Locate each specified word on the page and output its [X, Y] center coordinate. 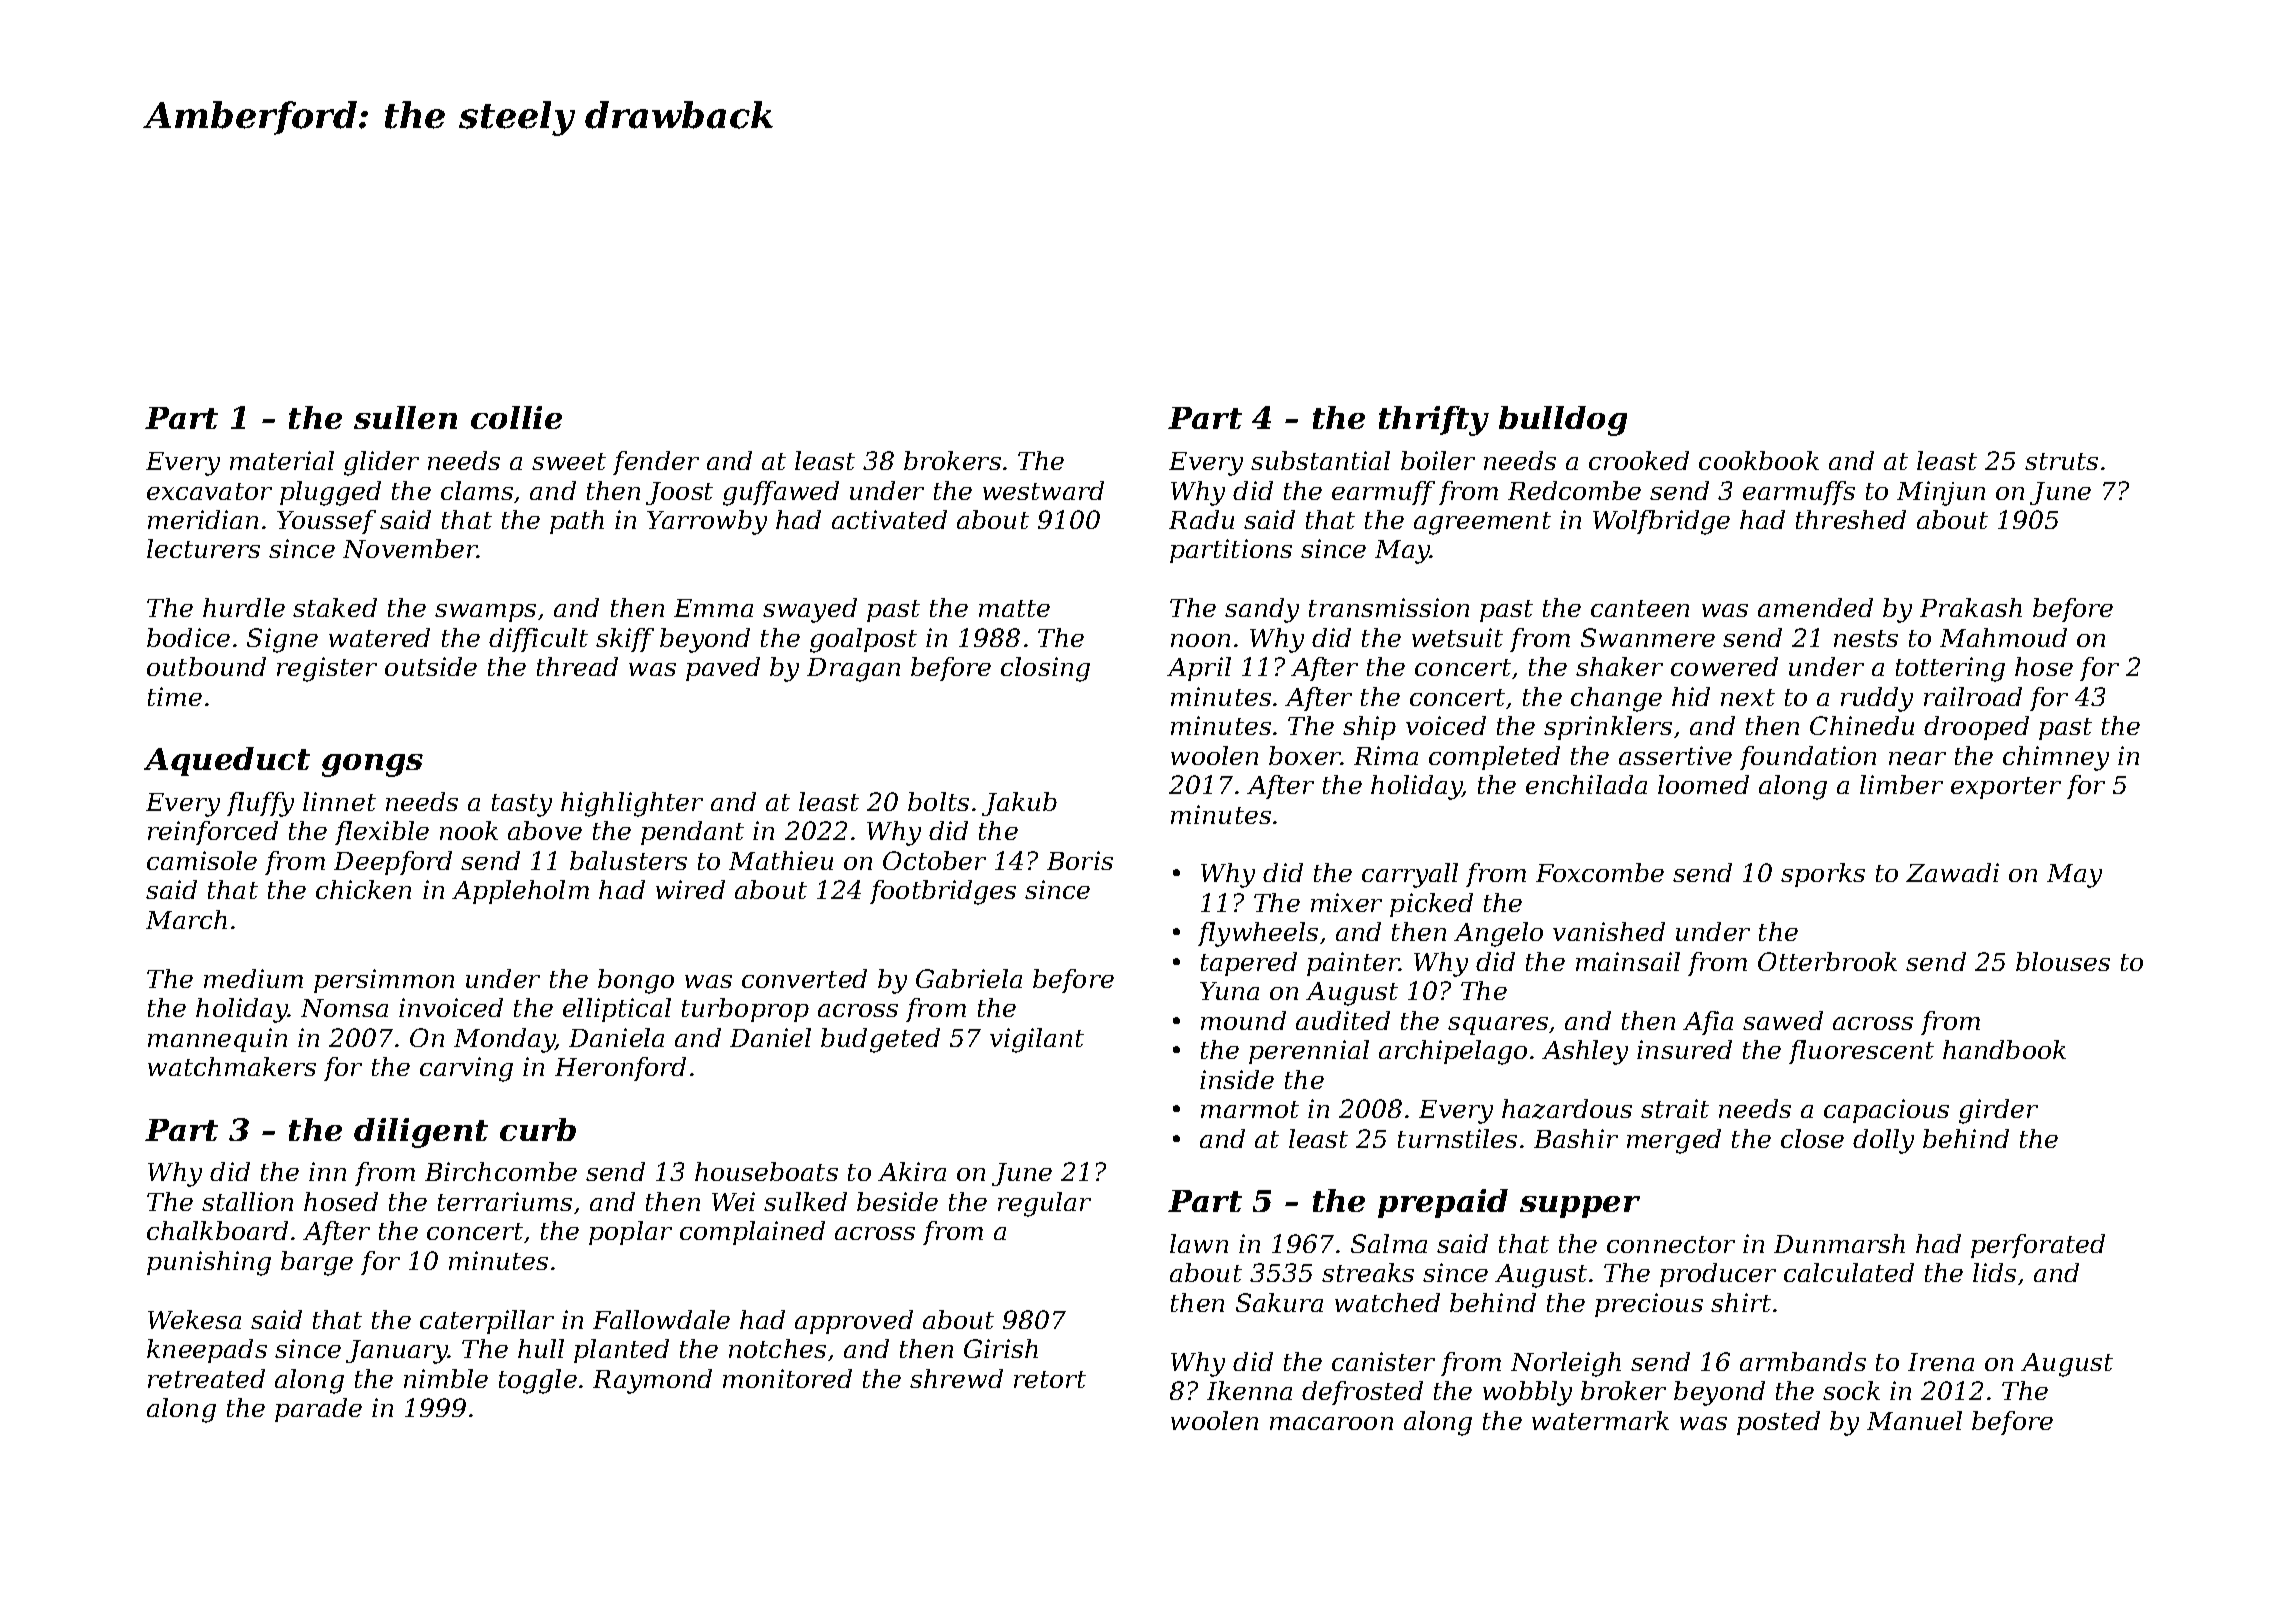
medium [253, 978]
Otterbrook [1827, 961]
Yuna [1229, 991]
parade [318, 1410]
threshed [1851, 519]
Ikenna [1249, 1390]
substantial [1320, 460]
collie [516, 417]
